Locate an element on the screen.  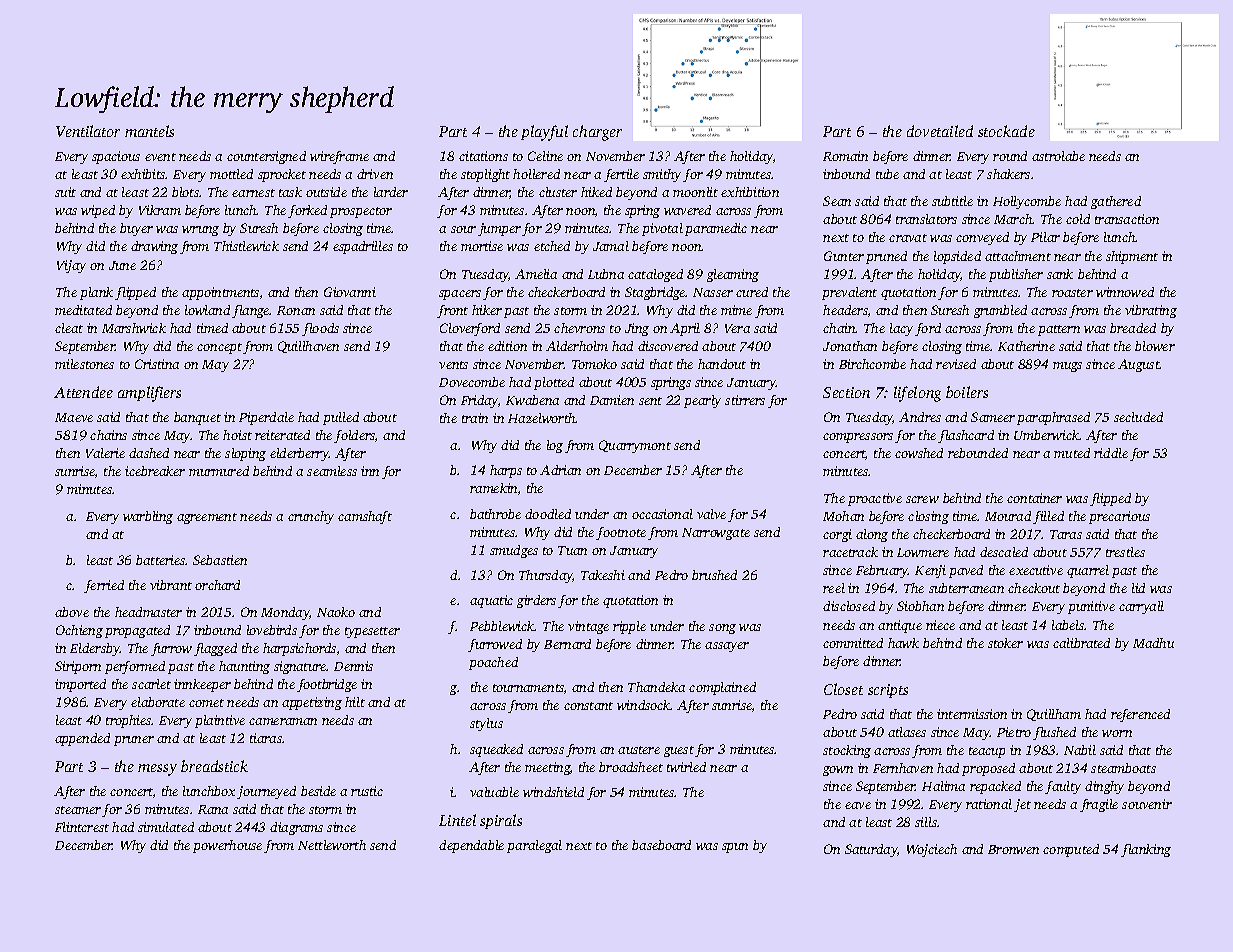
dependable is located at coordinates (471, 846).
